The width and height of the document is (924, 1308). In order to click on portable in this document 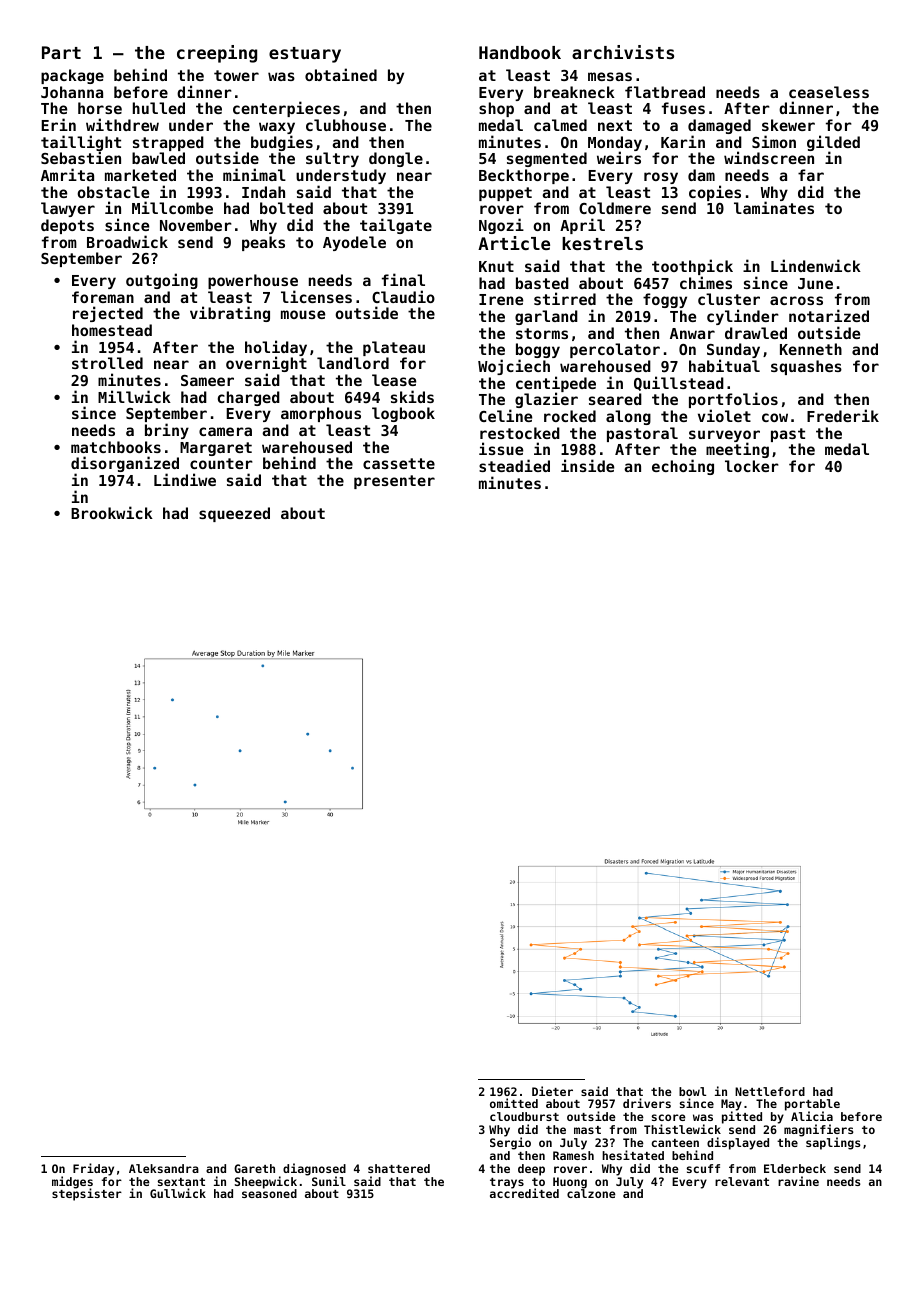, I will do `click(812, 1105)`.
